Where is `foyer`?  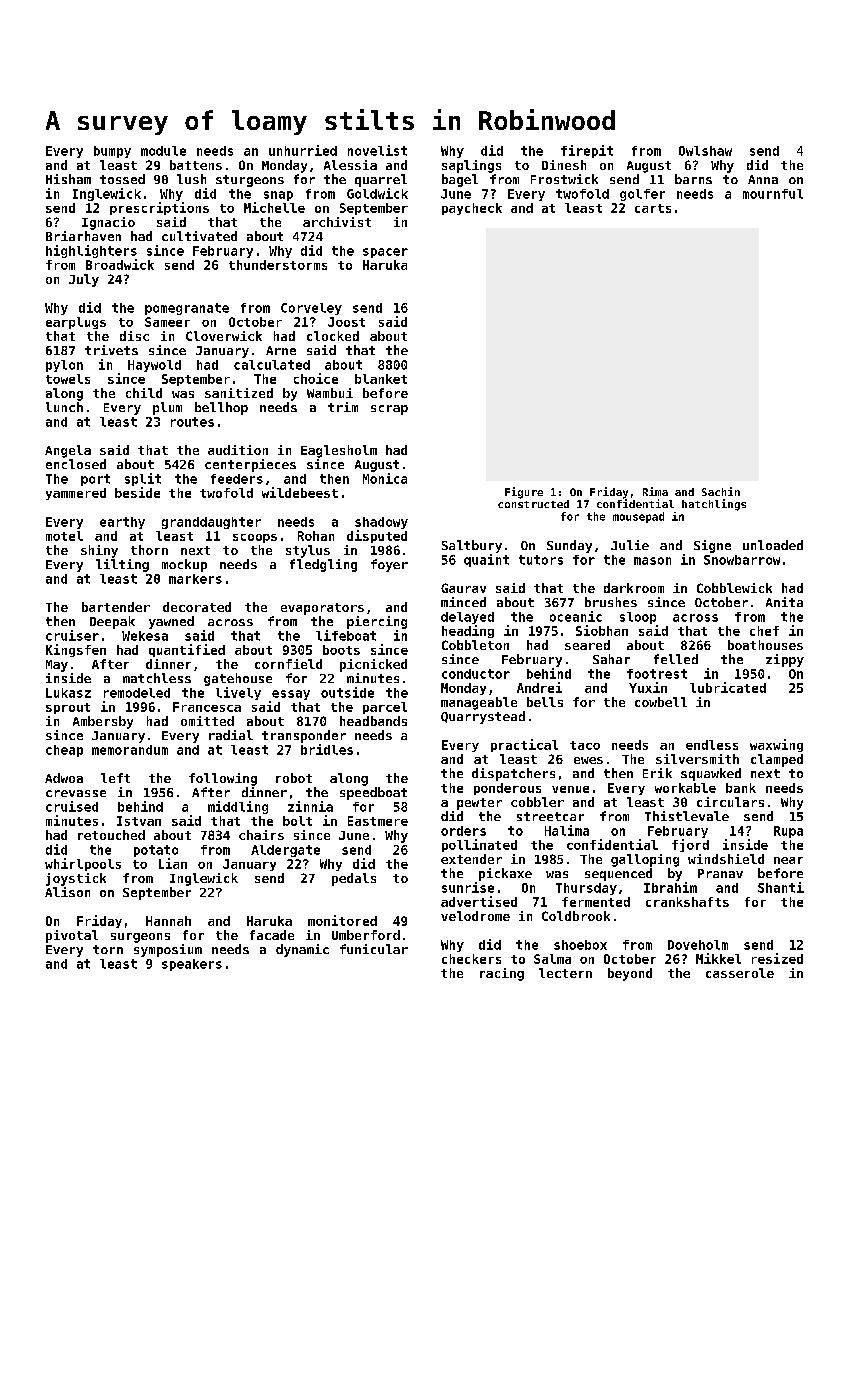
foyer is located at coordinates (389, 565).
